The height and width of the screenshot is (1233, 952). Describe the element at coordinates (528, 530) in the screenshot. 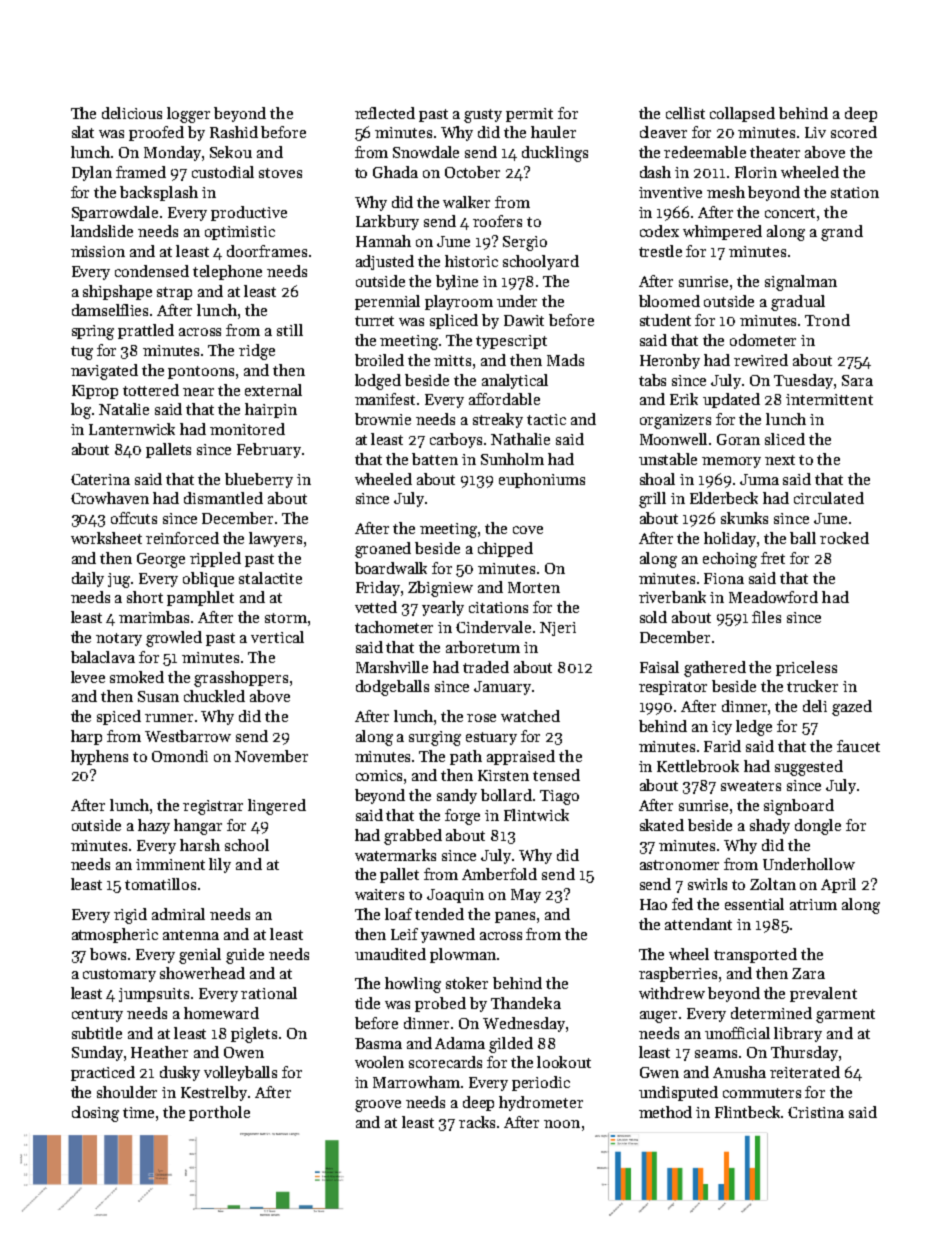

I see `cove` at that location.
